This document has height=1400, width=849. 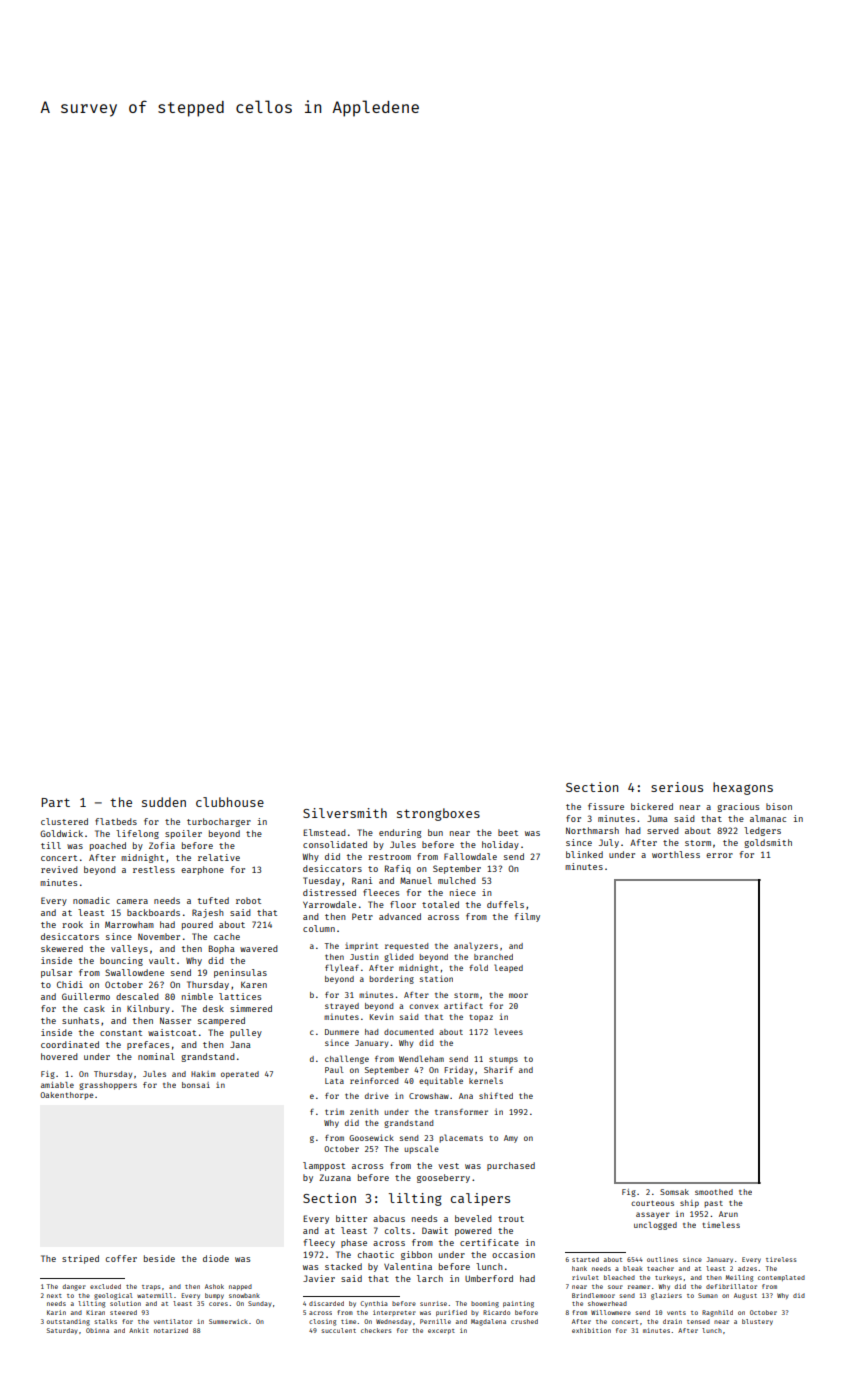 What do you see at coordinates (714, 1192) in the document?
I see `smoothed` at bounding box center [714, 1192].
